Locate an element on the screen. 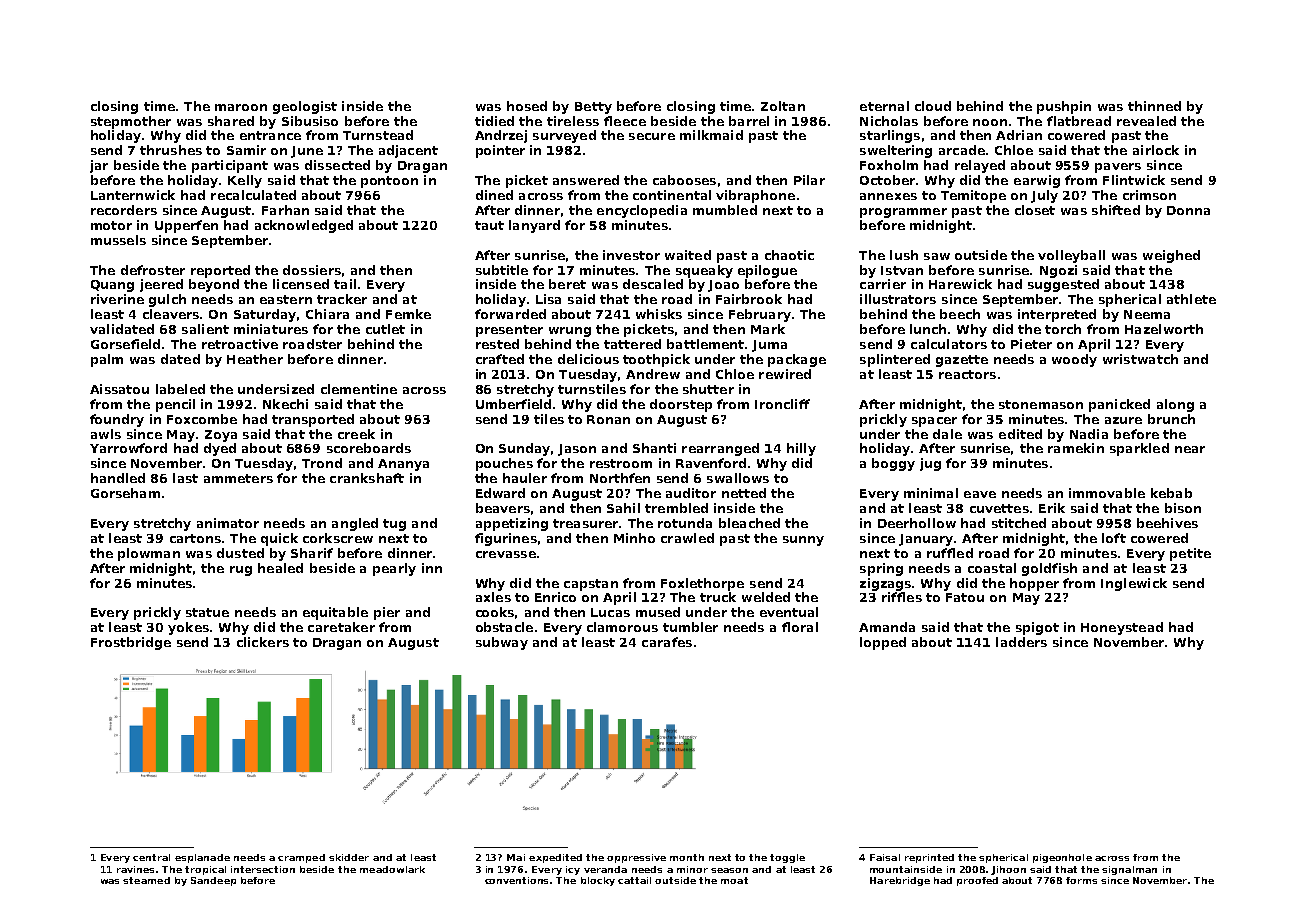  calculators is located at coordinates (949, 344).
